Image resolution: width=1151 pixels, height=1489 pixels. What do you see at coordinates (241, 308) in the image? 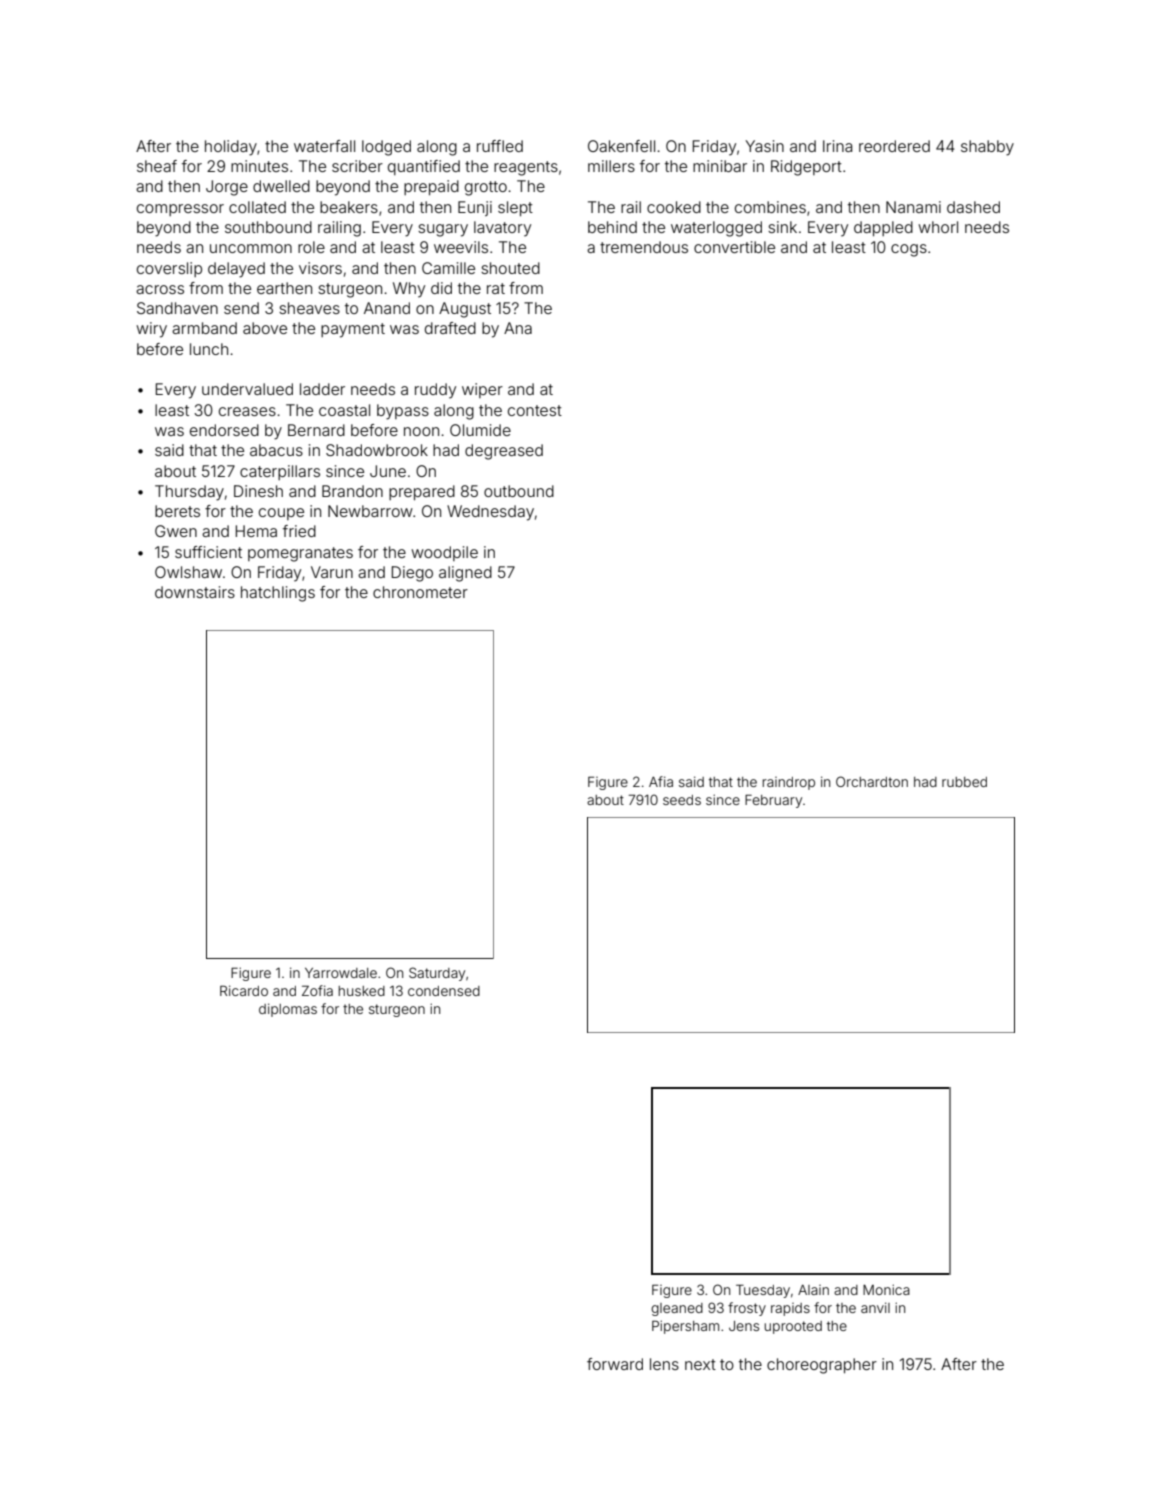
I see `send` at bounding box center [241, 308].
